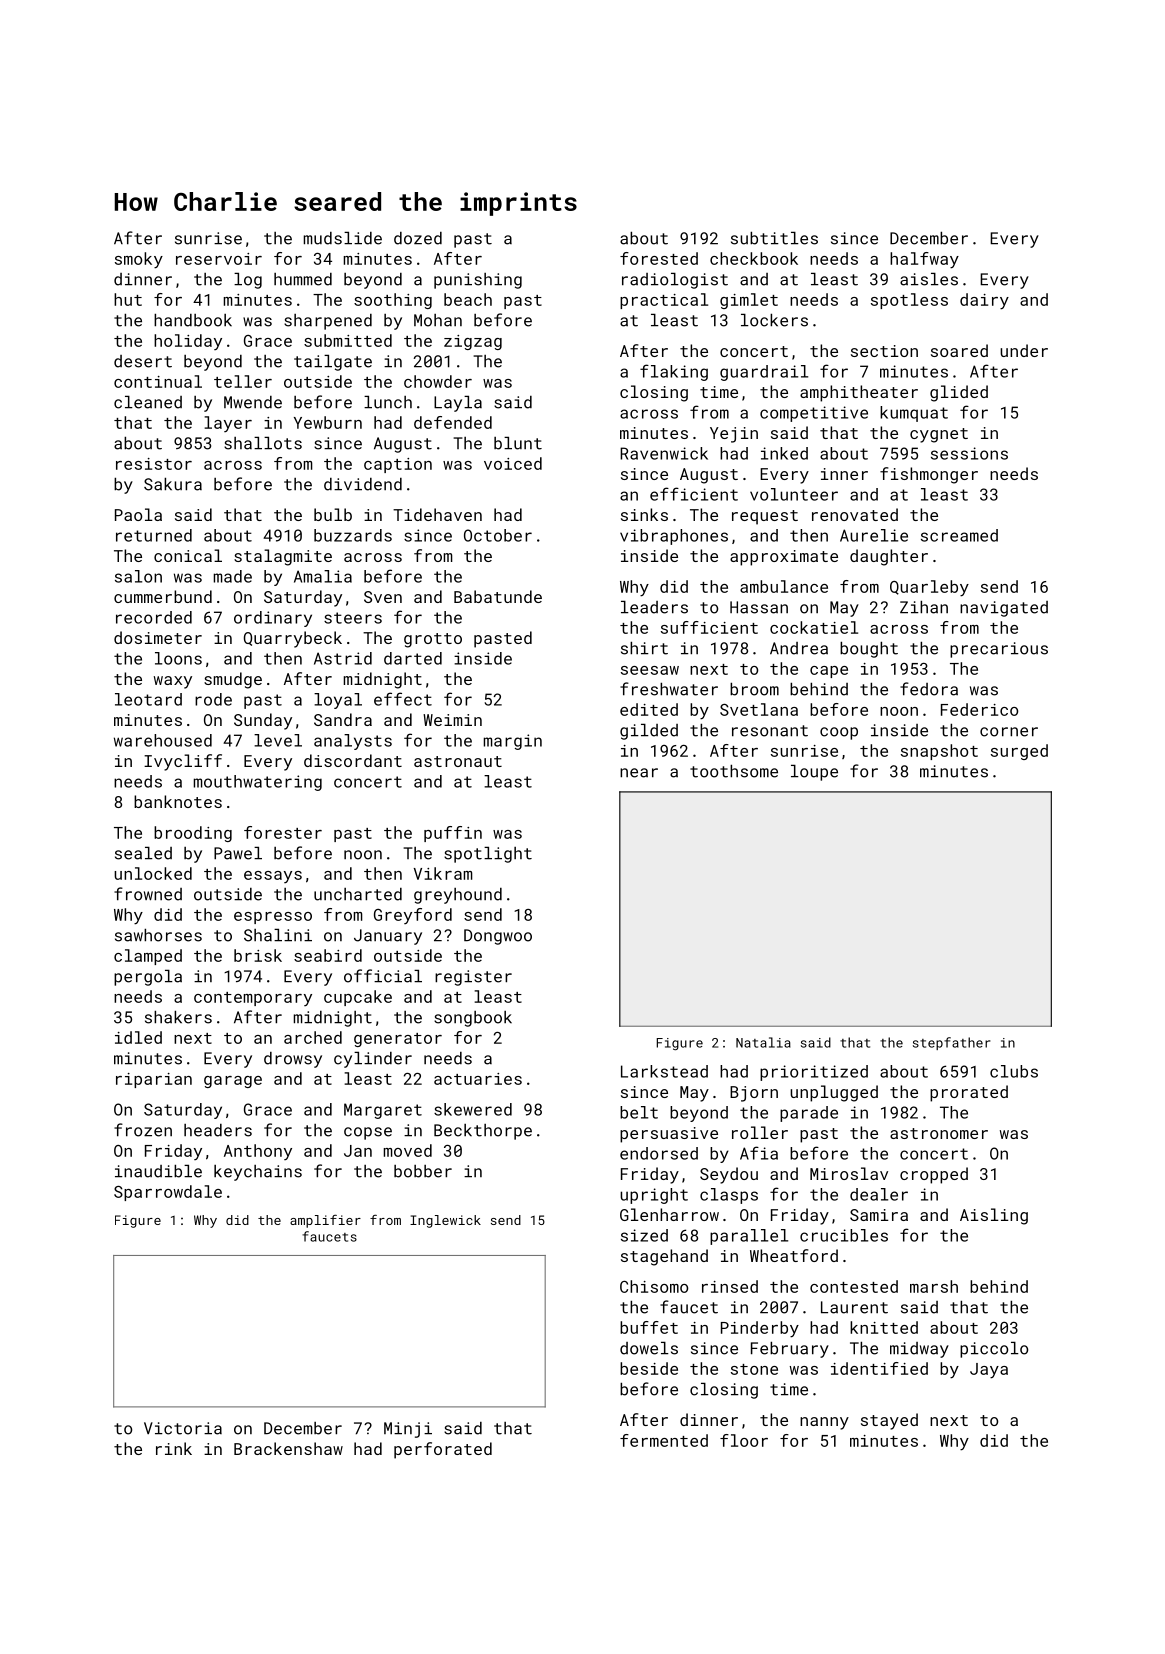 This screenshot has width=1165, height=1654. Describe the element at coordinates (325, 1221) in the screenshot. I see `amplifier` at that location.
